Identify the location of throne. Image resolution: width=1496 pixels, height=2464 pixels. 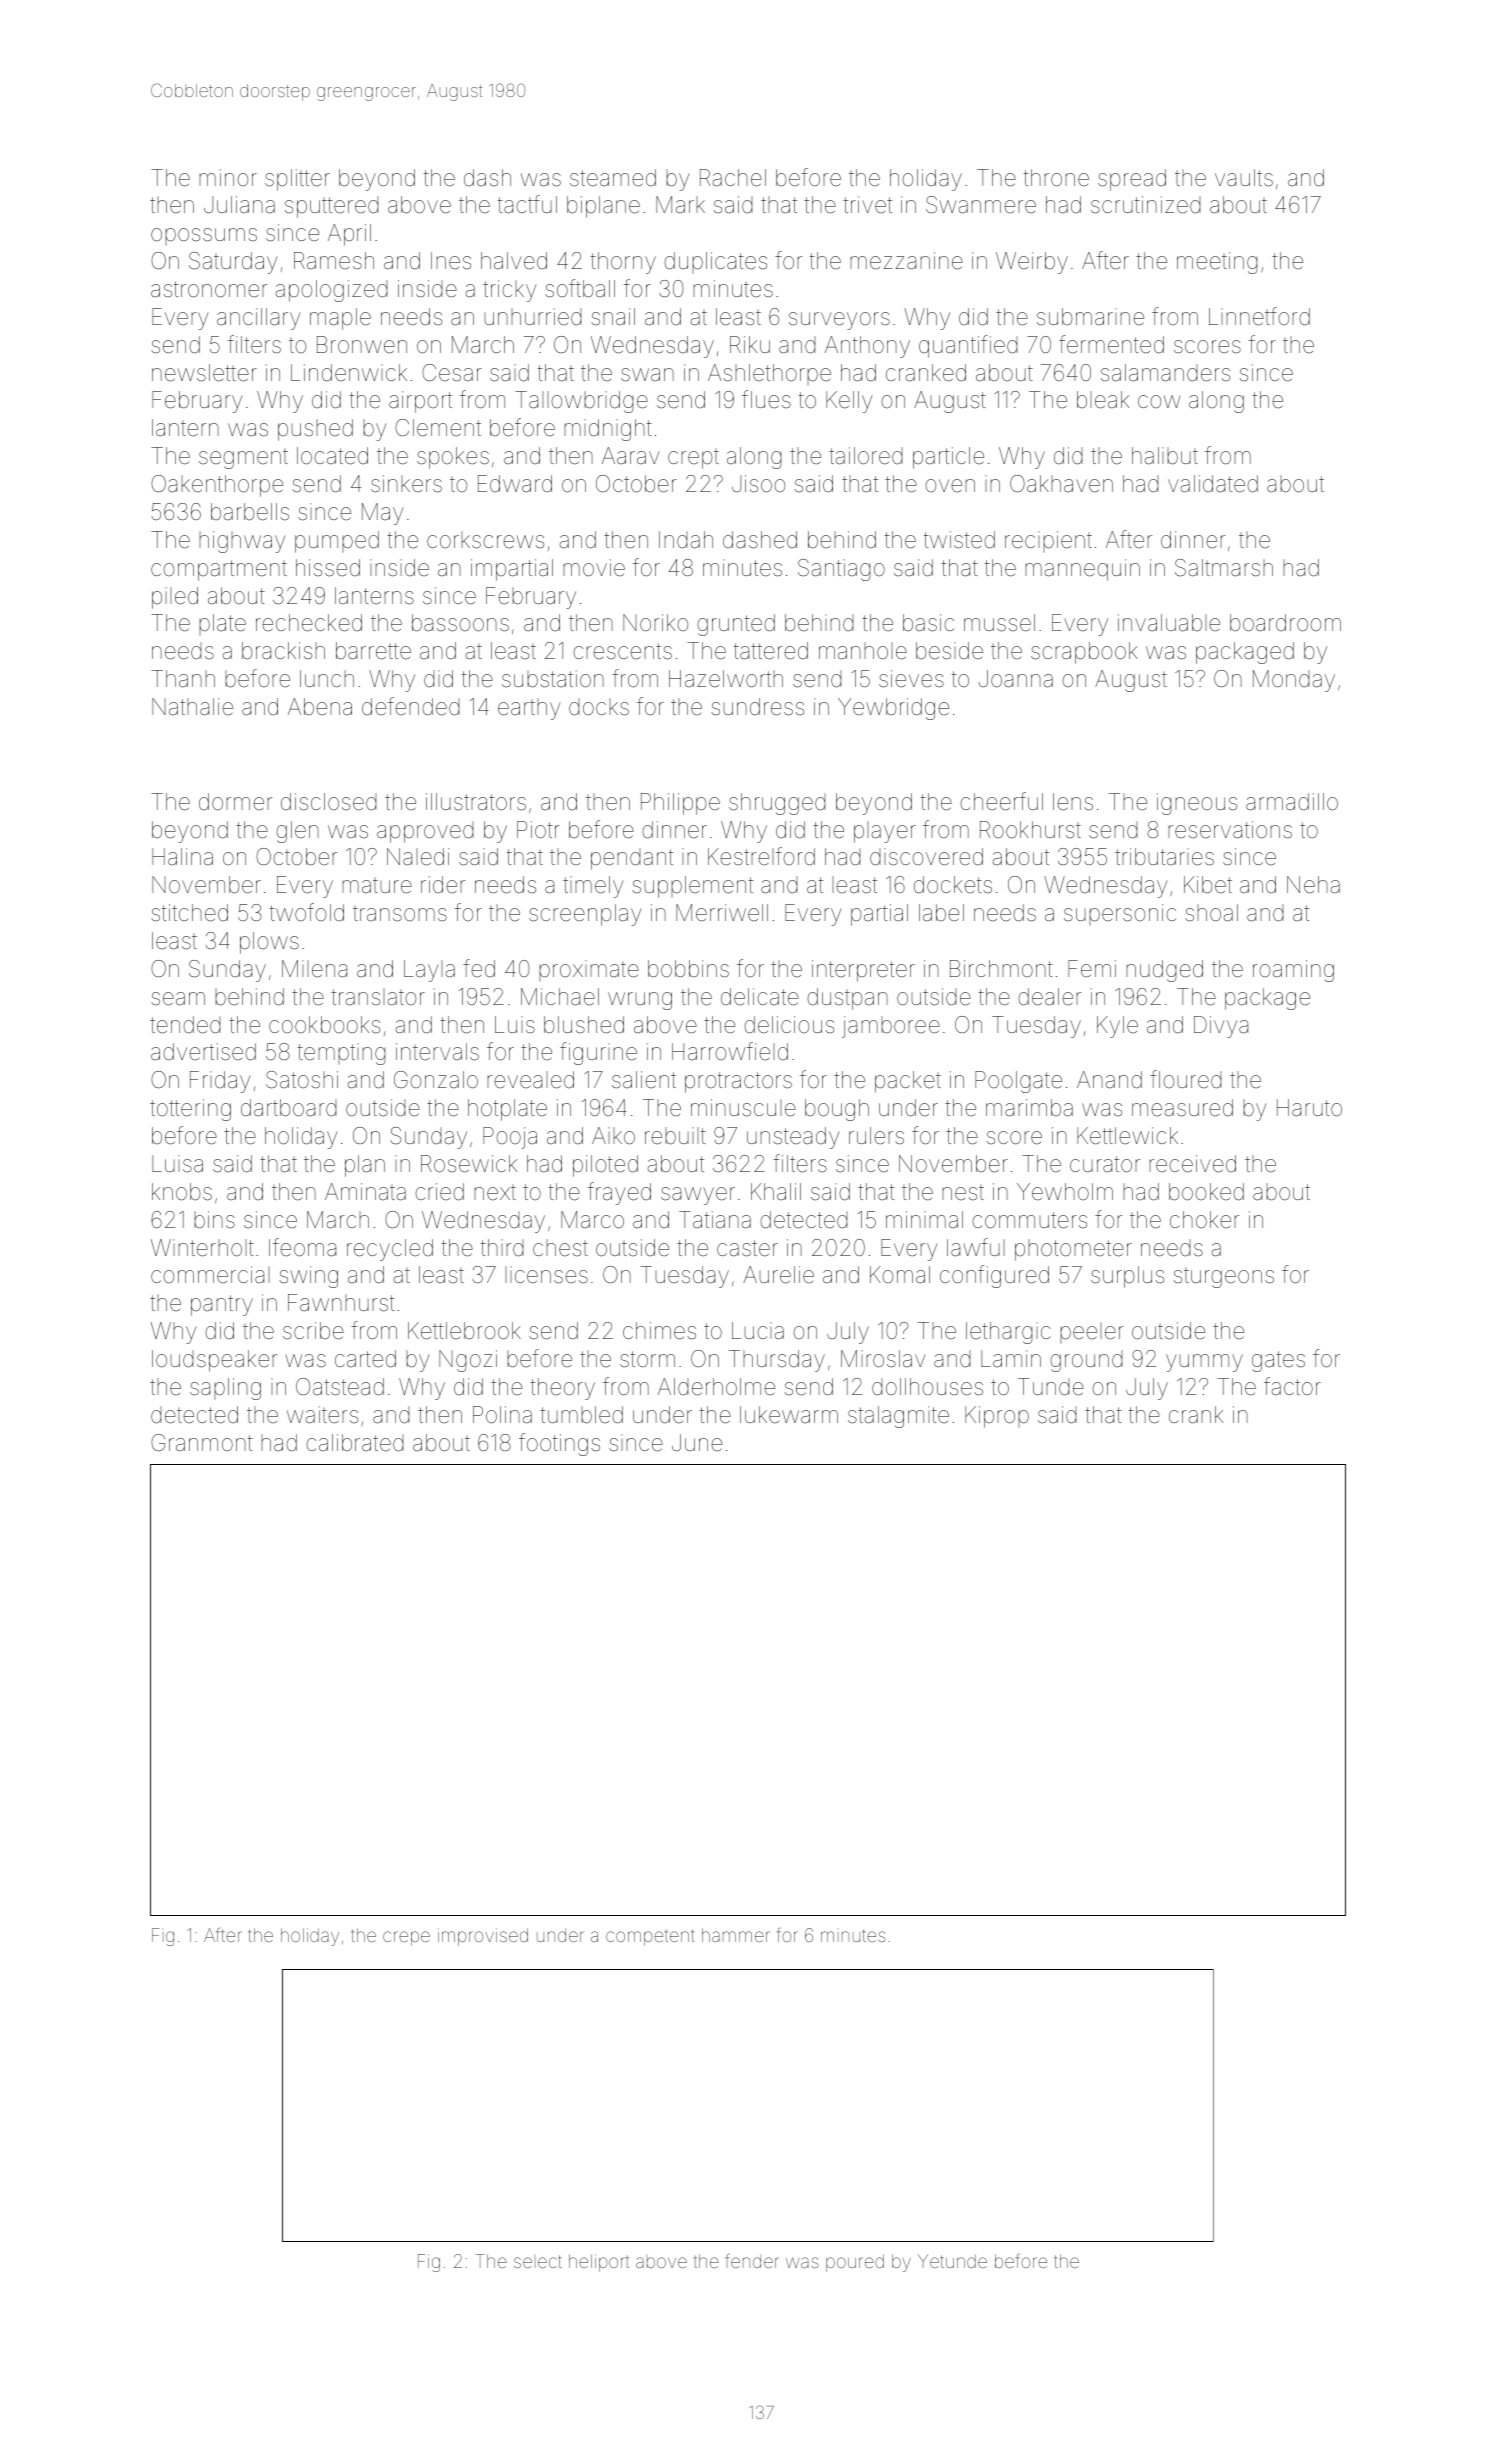
(1056, 177).
